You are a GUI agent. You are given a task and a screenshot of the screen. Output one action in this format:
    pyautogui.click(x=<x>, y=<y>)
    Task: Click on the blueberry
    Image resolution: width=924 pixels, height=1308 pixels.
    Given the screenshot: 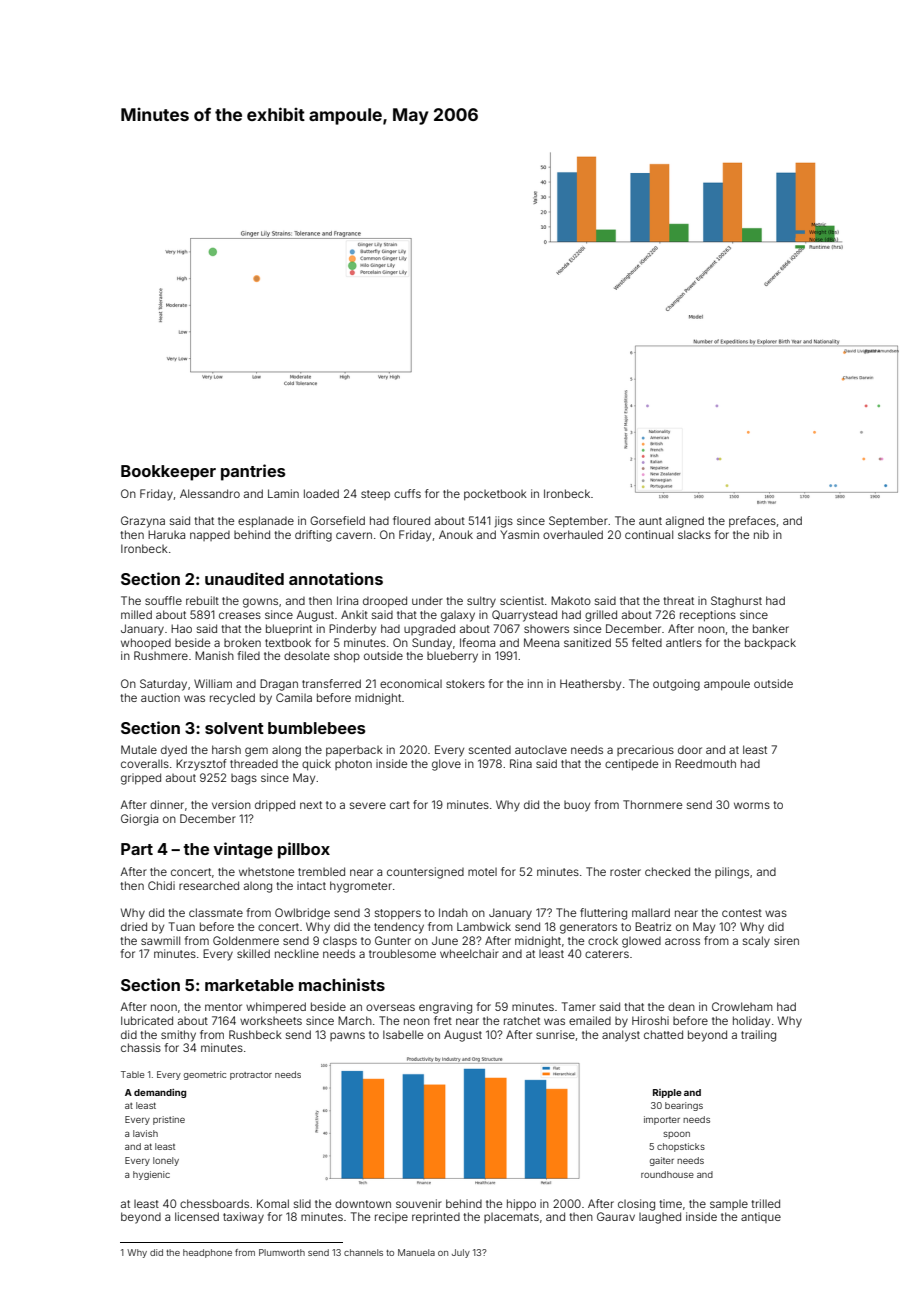 What is the action you would take?
    pyautogui.click(x=452, y=657)
